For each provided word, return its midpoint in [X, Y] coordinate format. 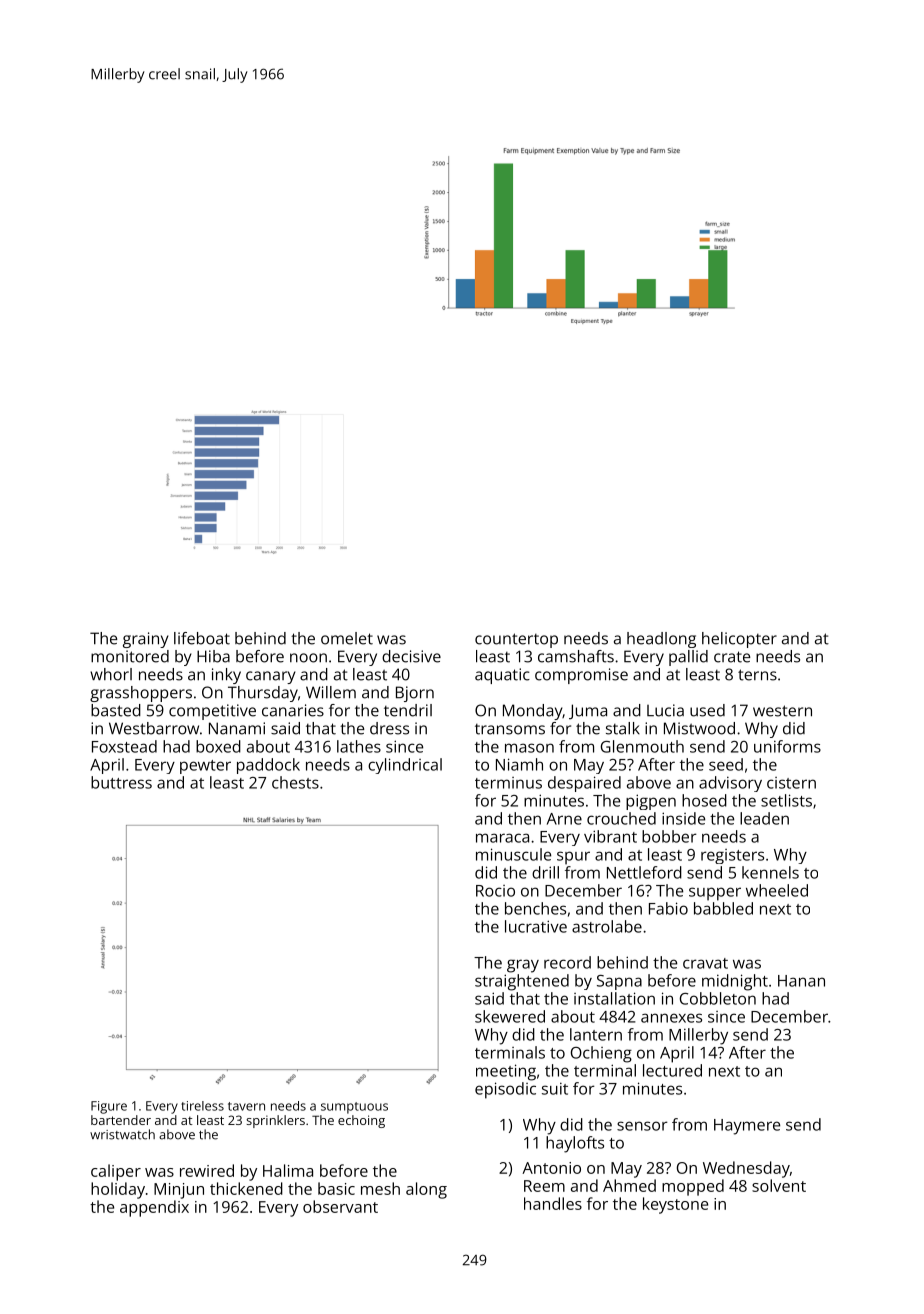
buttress [121, 782]
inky [226, 676]
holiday [118, 1190]
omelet [347, 638]
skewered [510, 1016]
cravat [705, 963]
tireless [202, 1106]
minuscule [513, 854]
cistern [791, 783]
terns [757, 675]
